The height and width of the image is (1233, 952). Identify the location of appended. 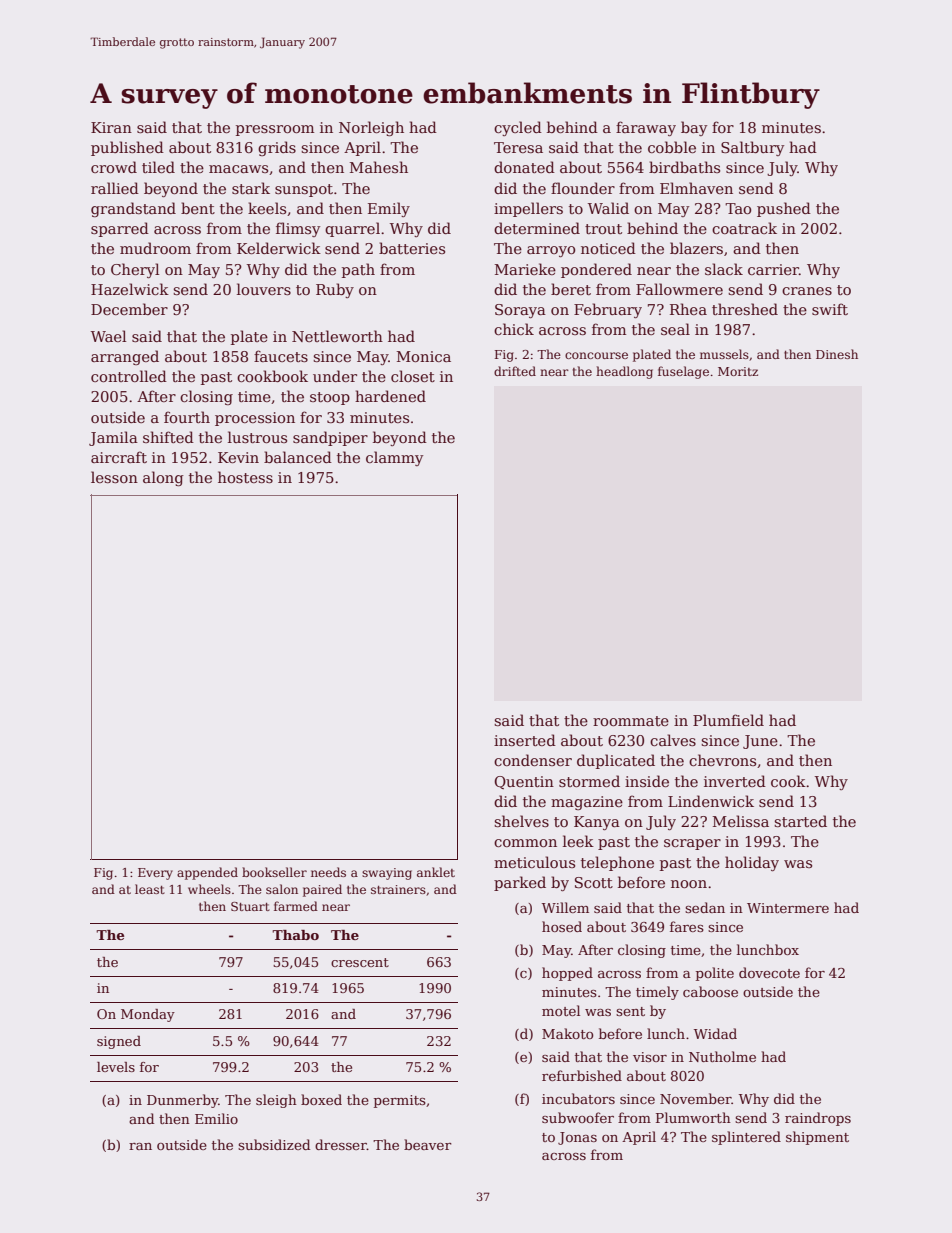
(207, 873).
